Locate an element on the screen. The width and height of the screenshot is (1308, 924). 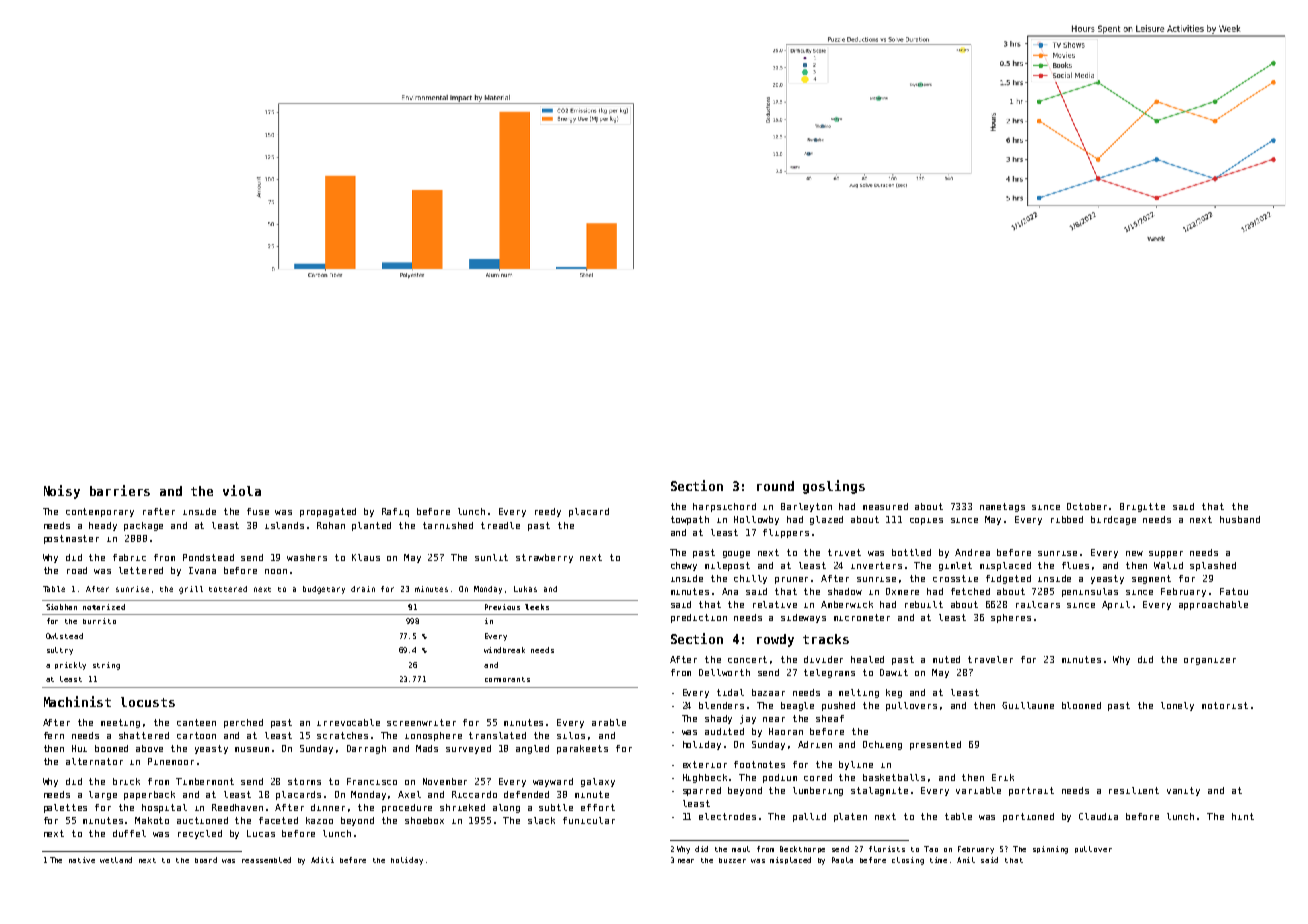
approachable is located at coordinates (1213, 605).
